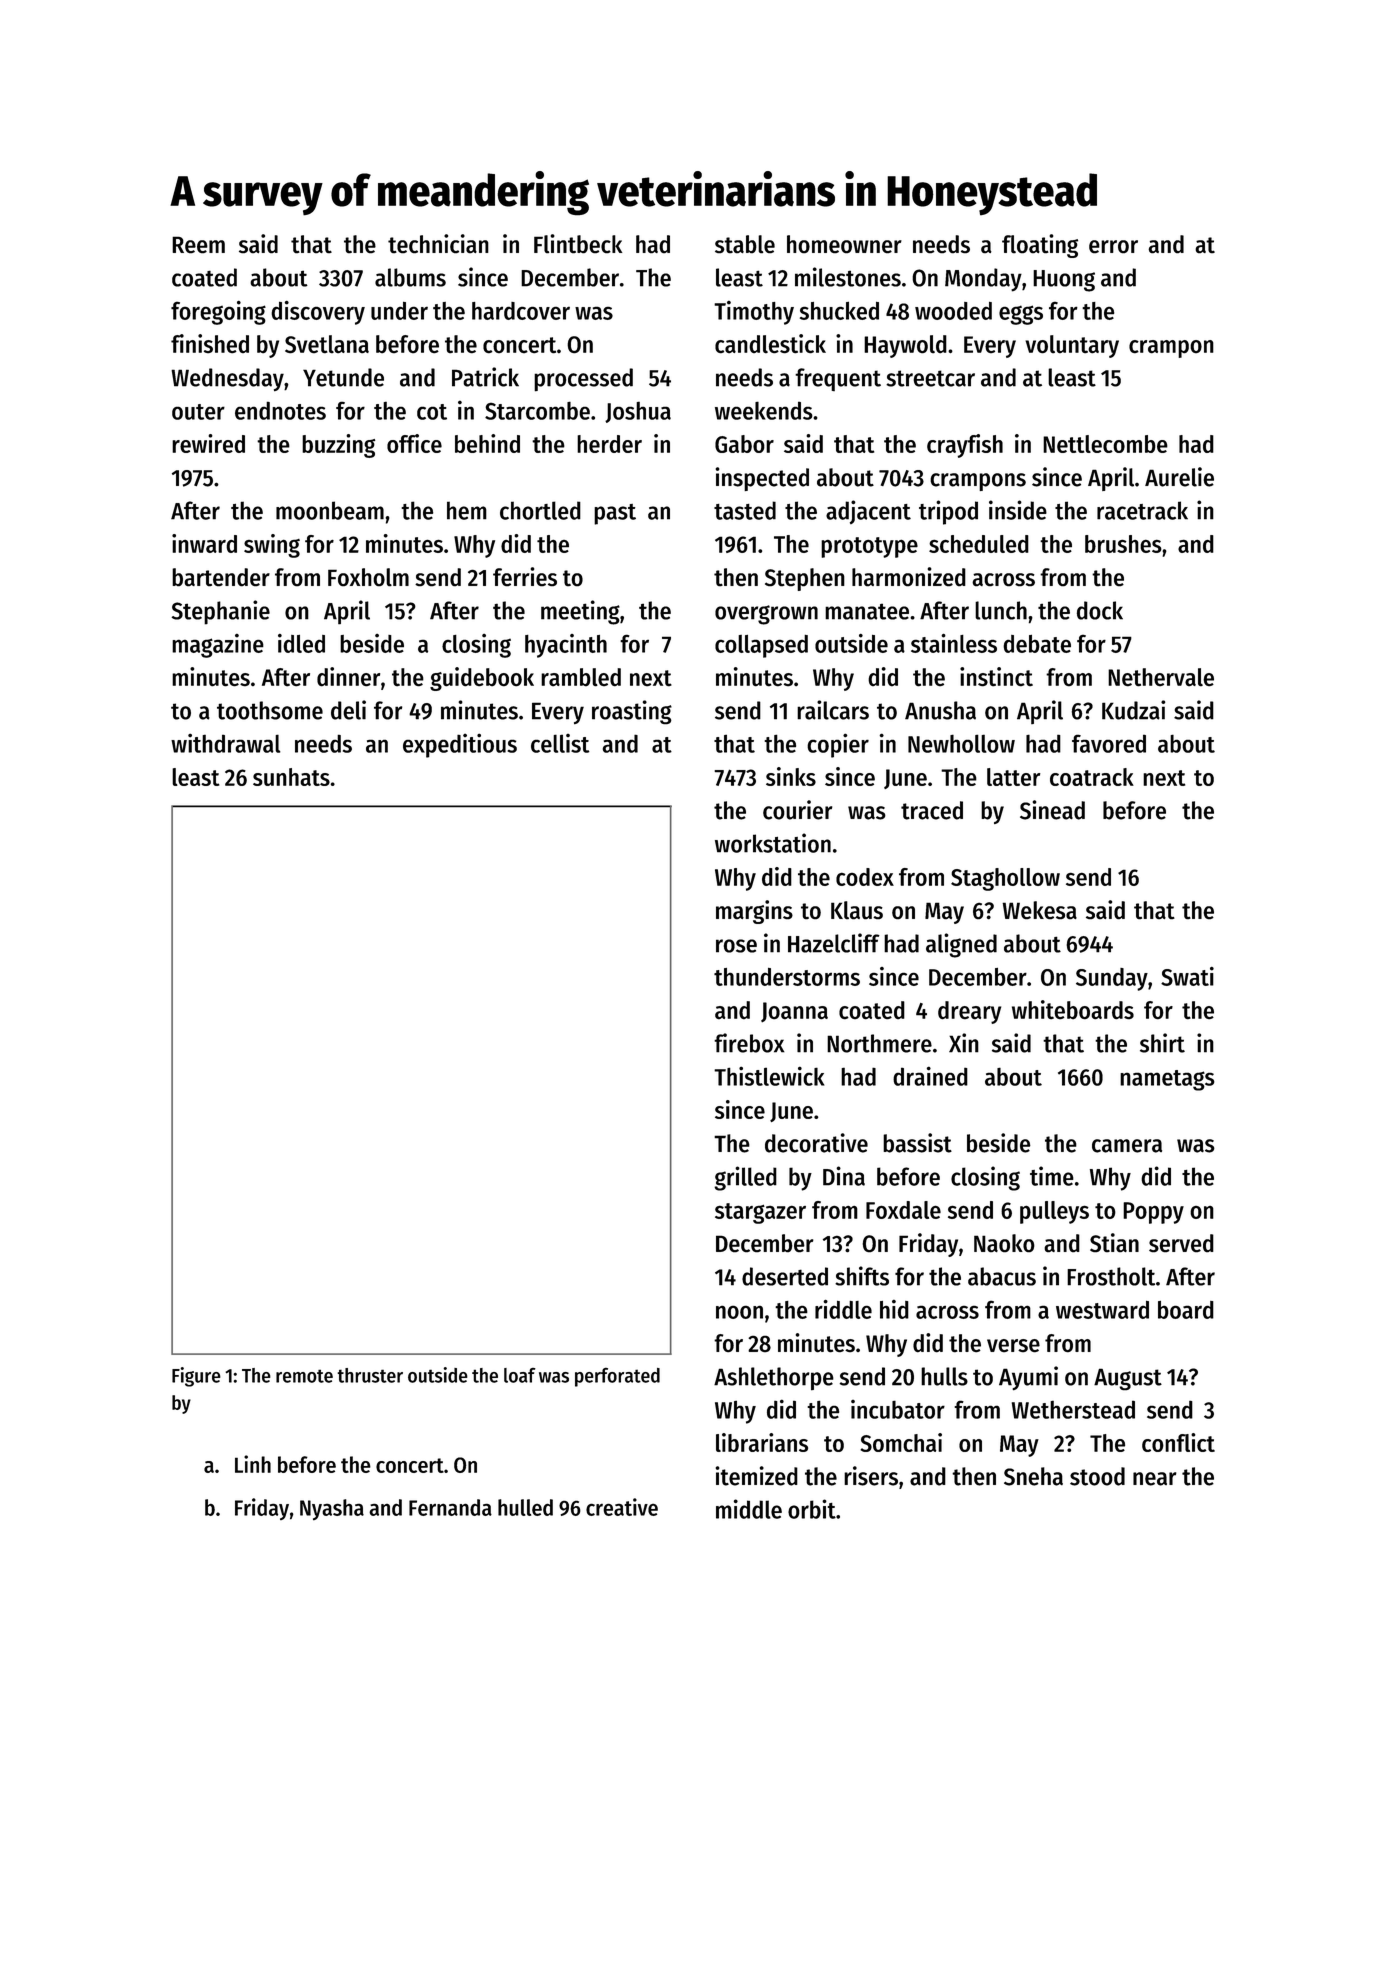 This screenshot has width=1386, height=1969. Describe the element at coordinates (1113, 247) in the screenshot. I see `error` at that location.
